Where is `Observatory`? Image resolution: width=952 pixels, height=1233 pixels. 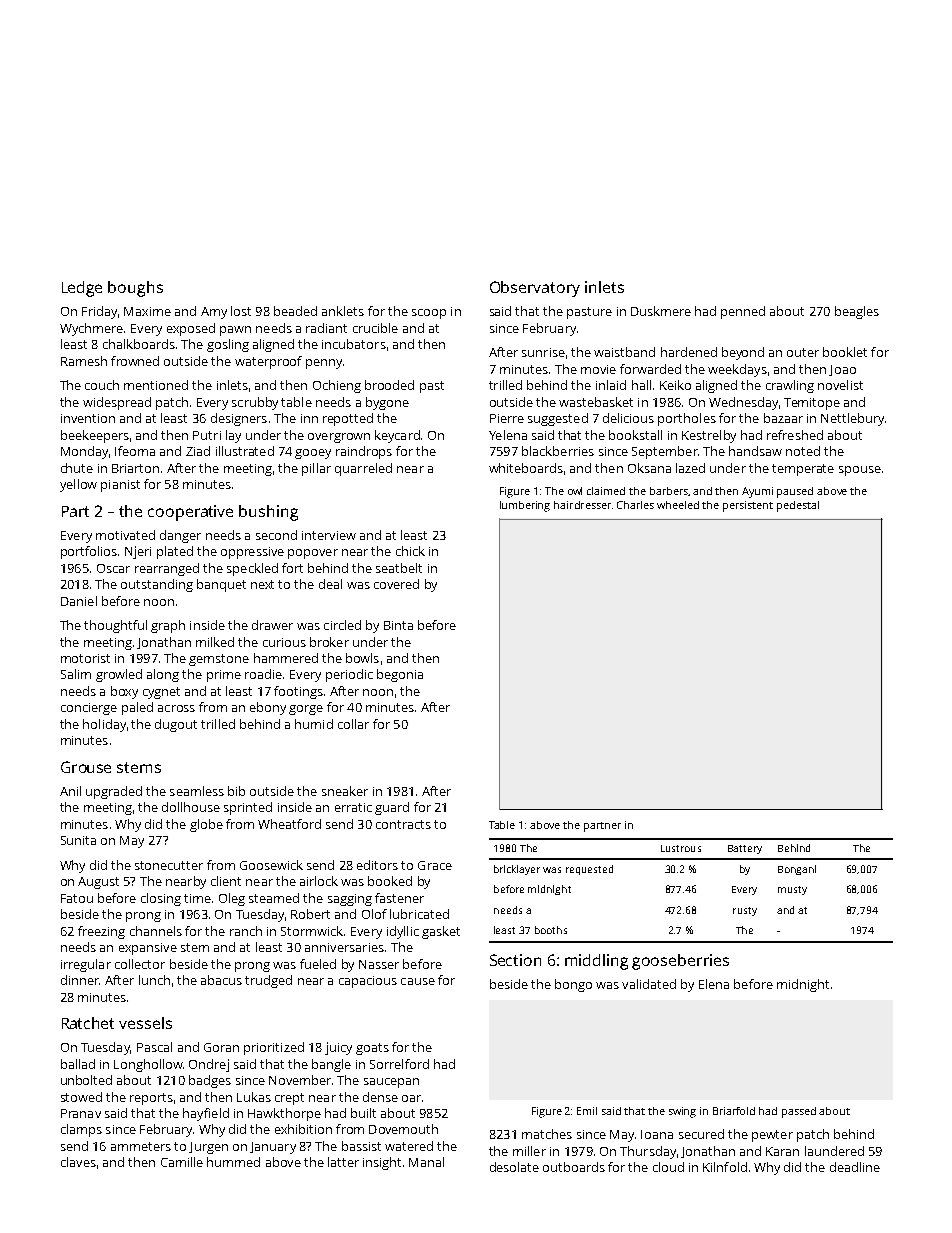
Observatory is located at coordinates (535, 289).
